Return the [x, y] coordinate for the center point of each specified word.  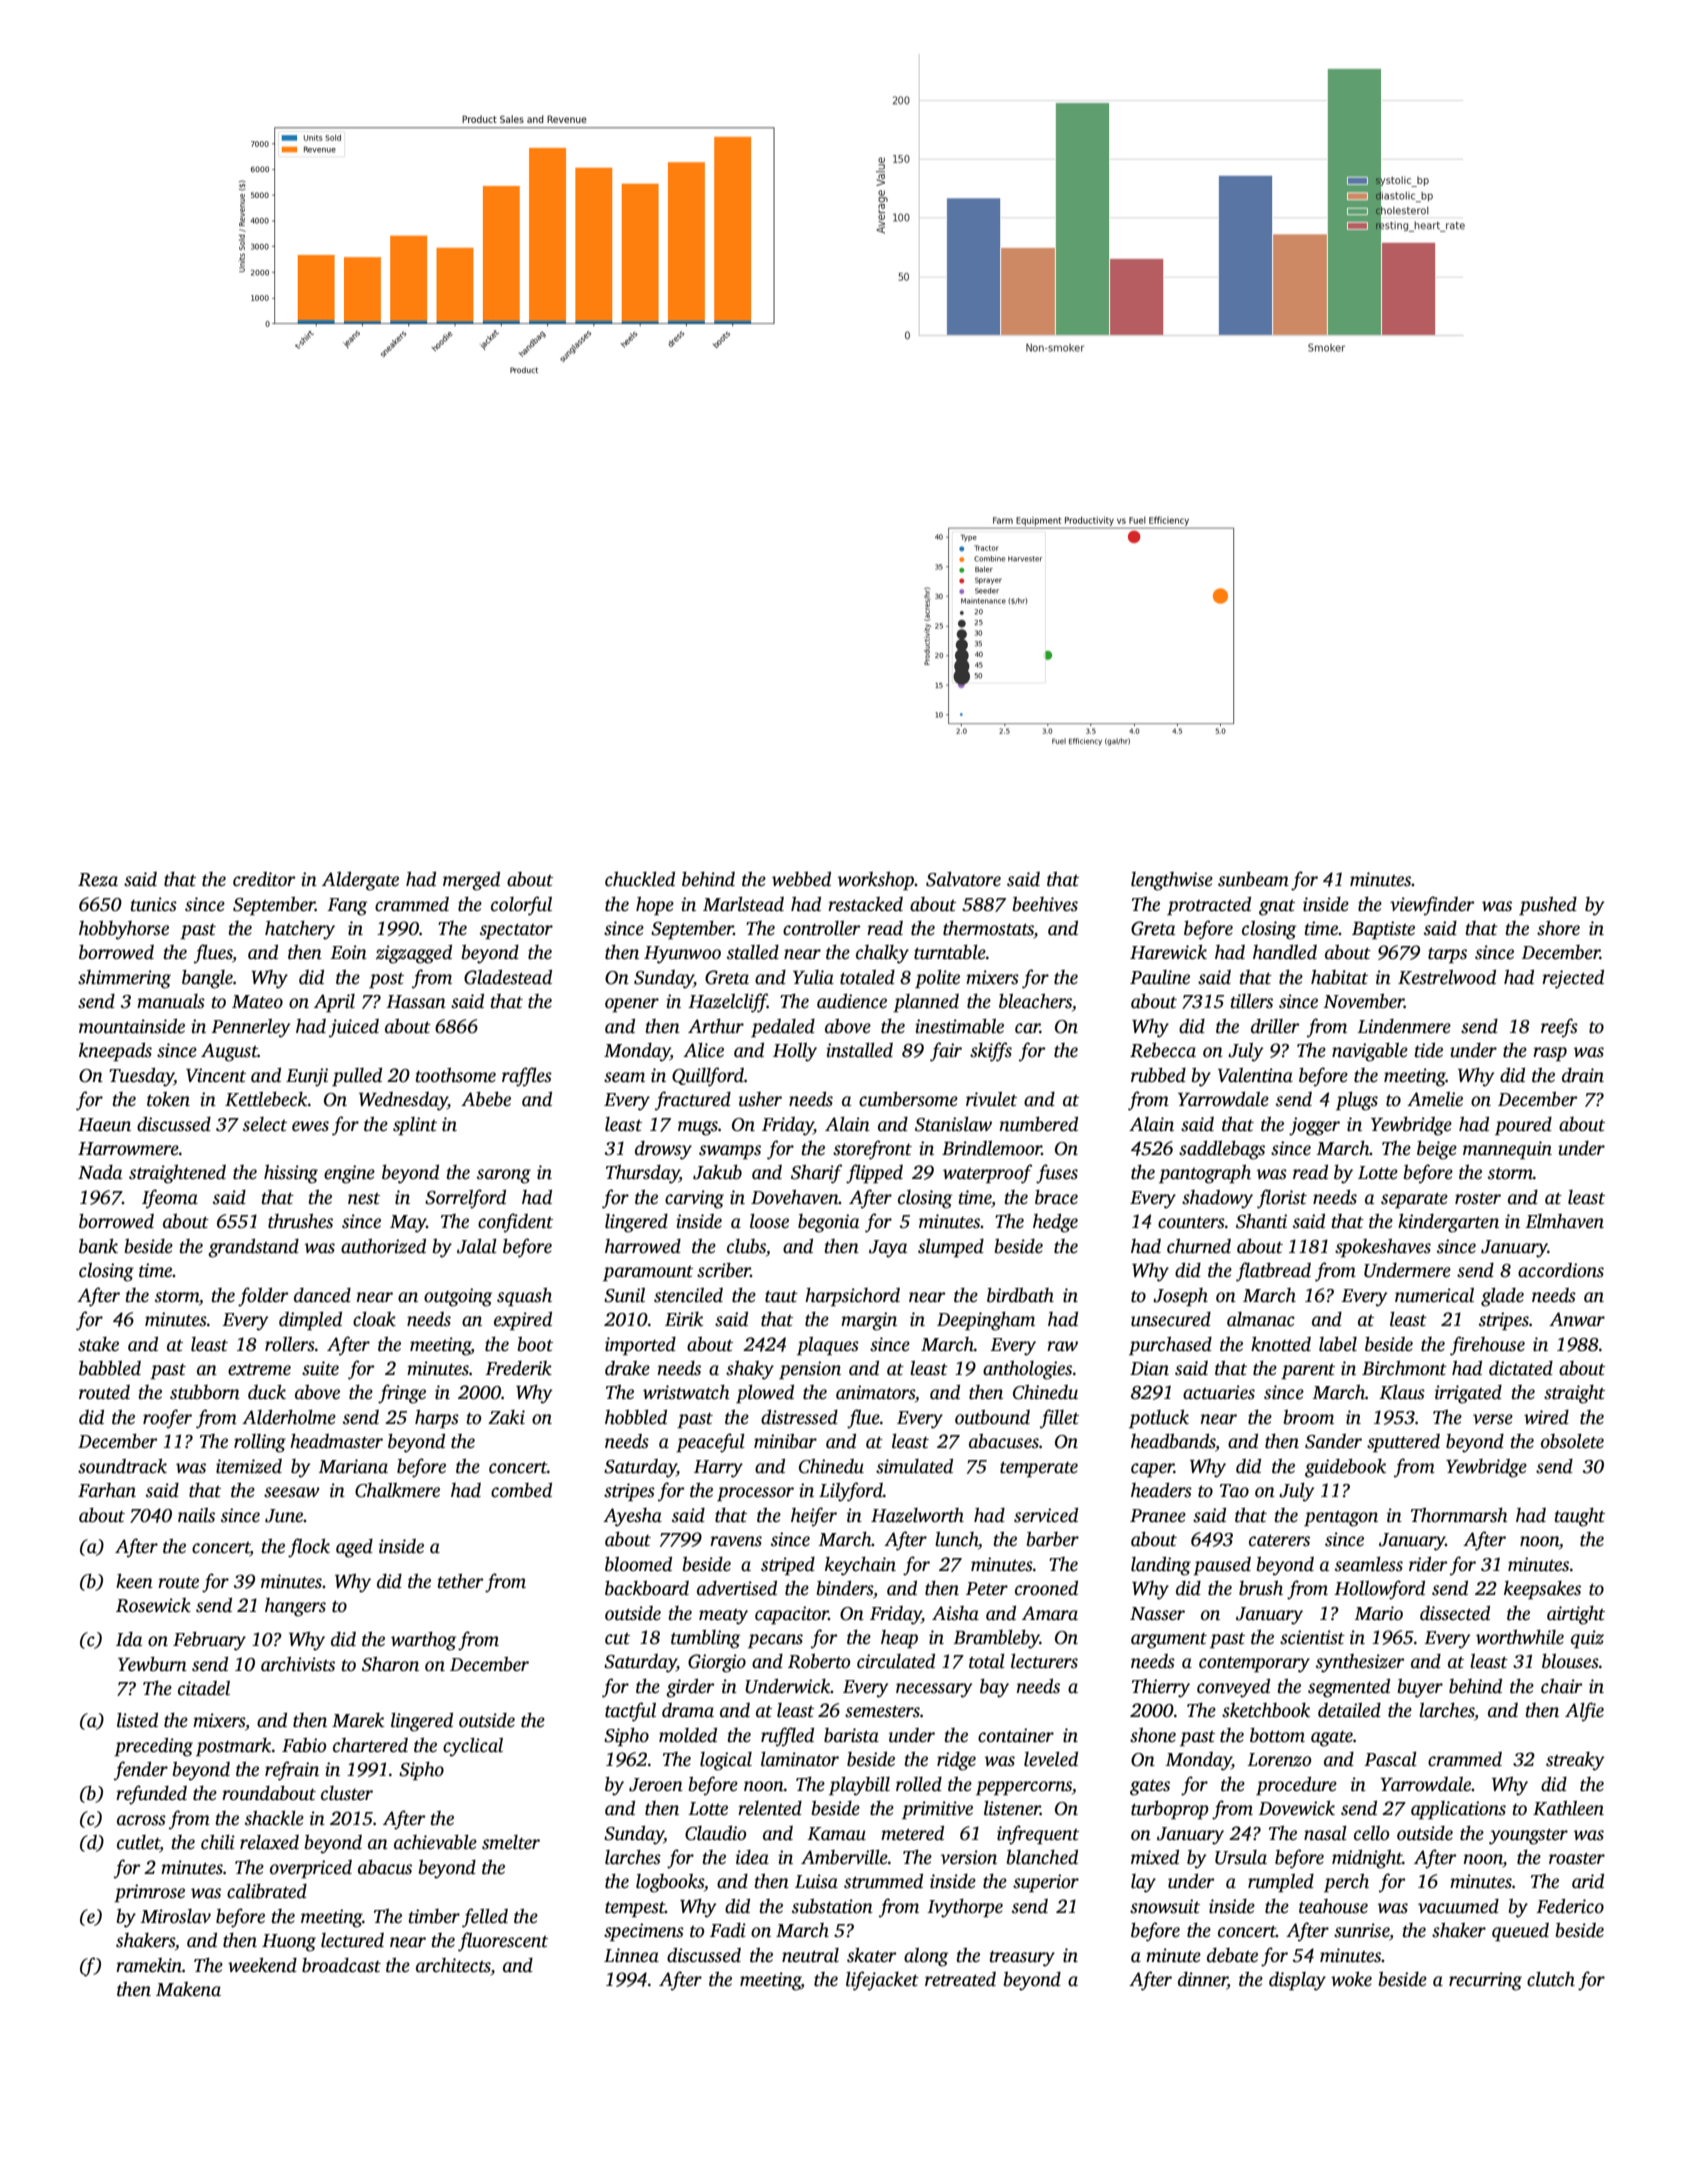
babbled [110, 1368]
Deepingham [986, 1321]
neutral [810, 1955]
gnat [1277, 908]
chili [218, 1842]
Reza [98, 880]
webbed [801, 879]
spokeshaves [1383, 1248]
